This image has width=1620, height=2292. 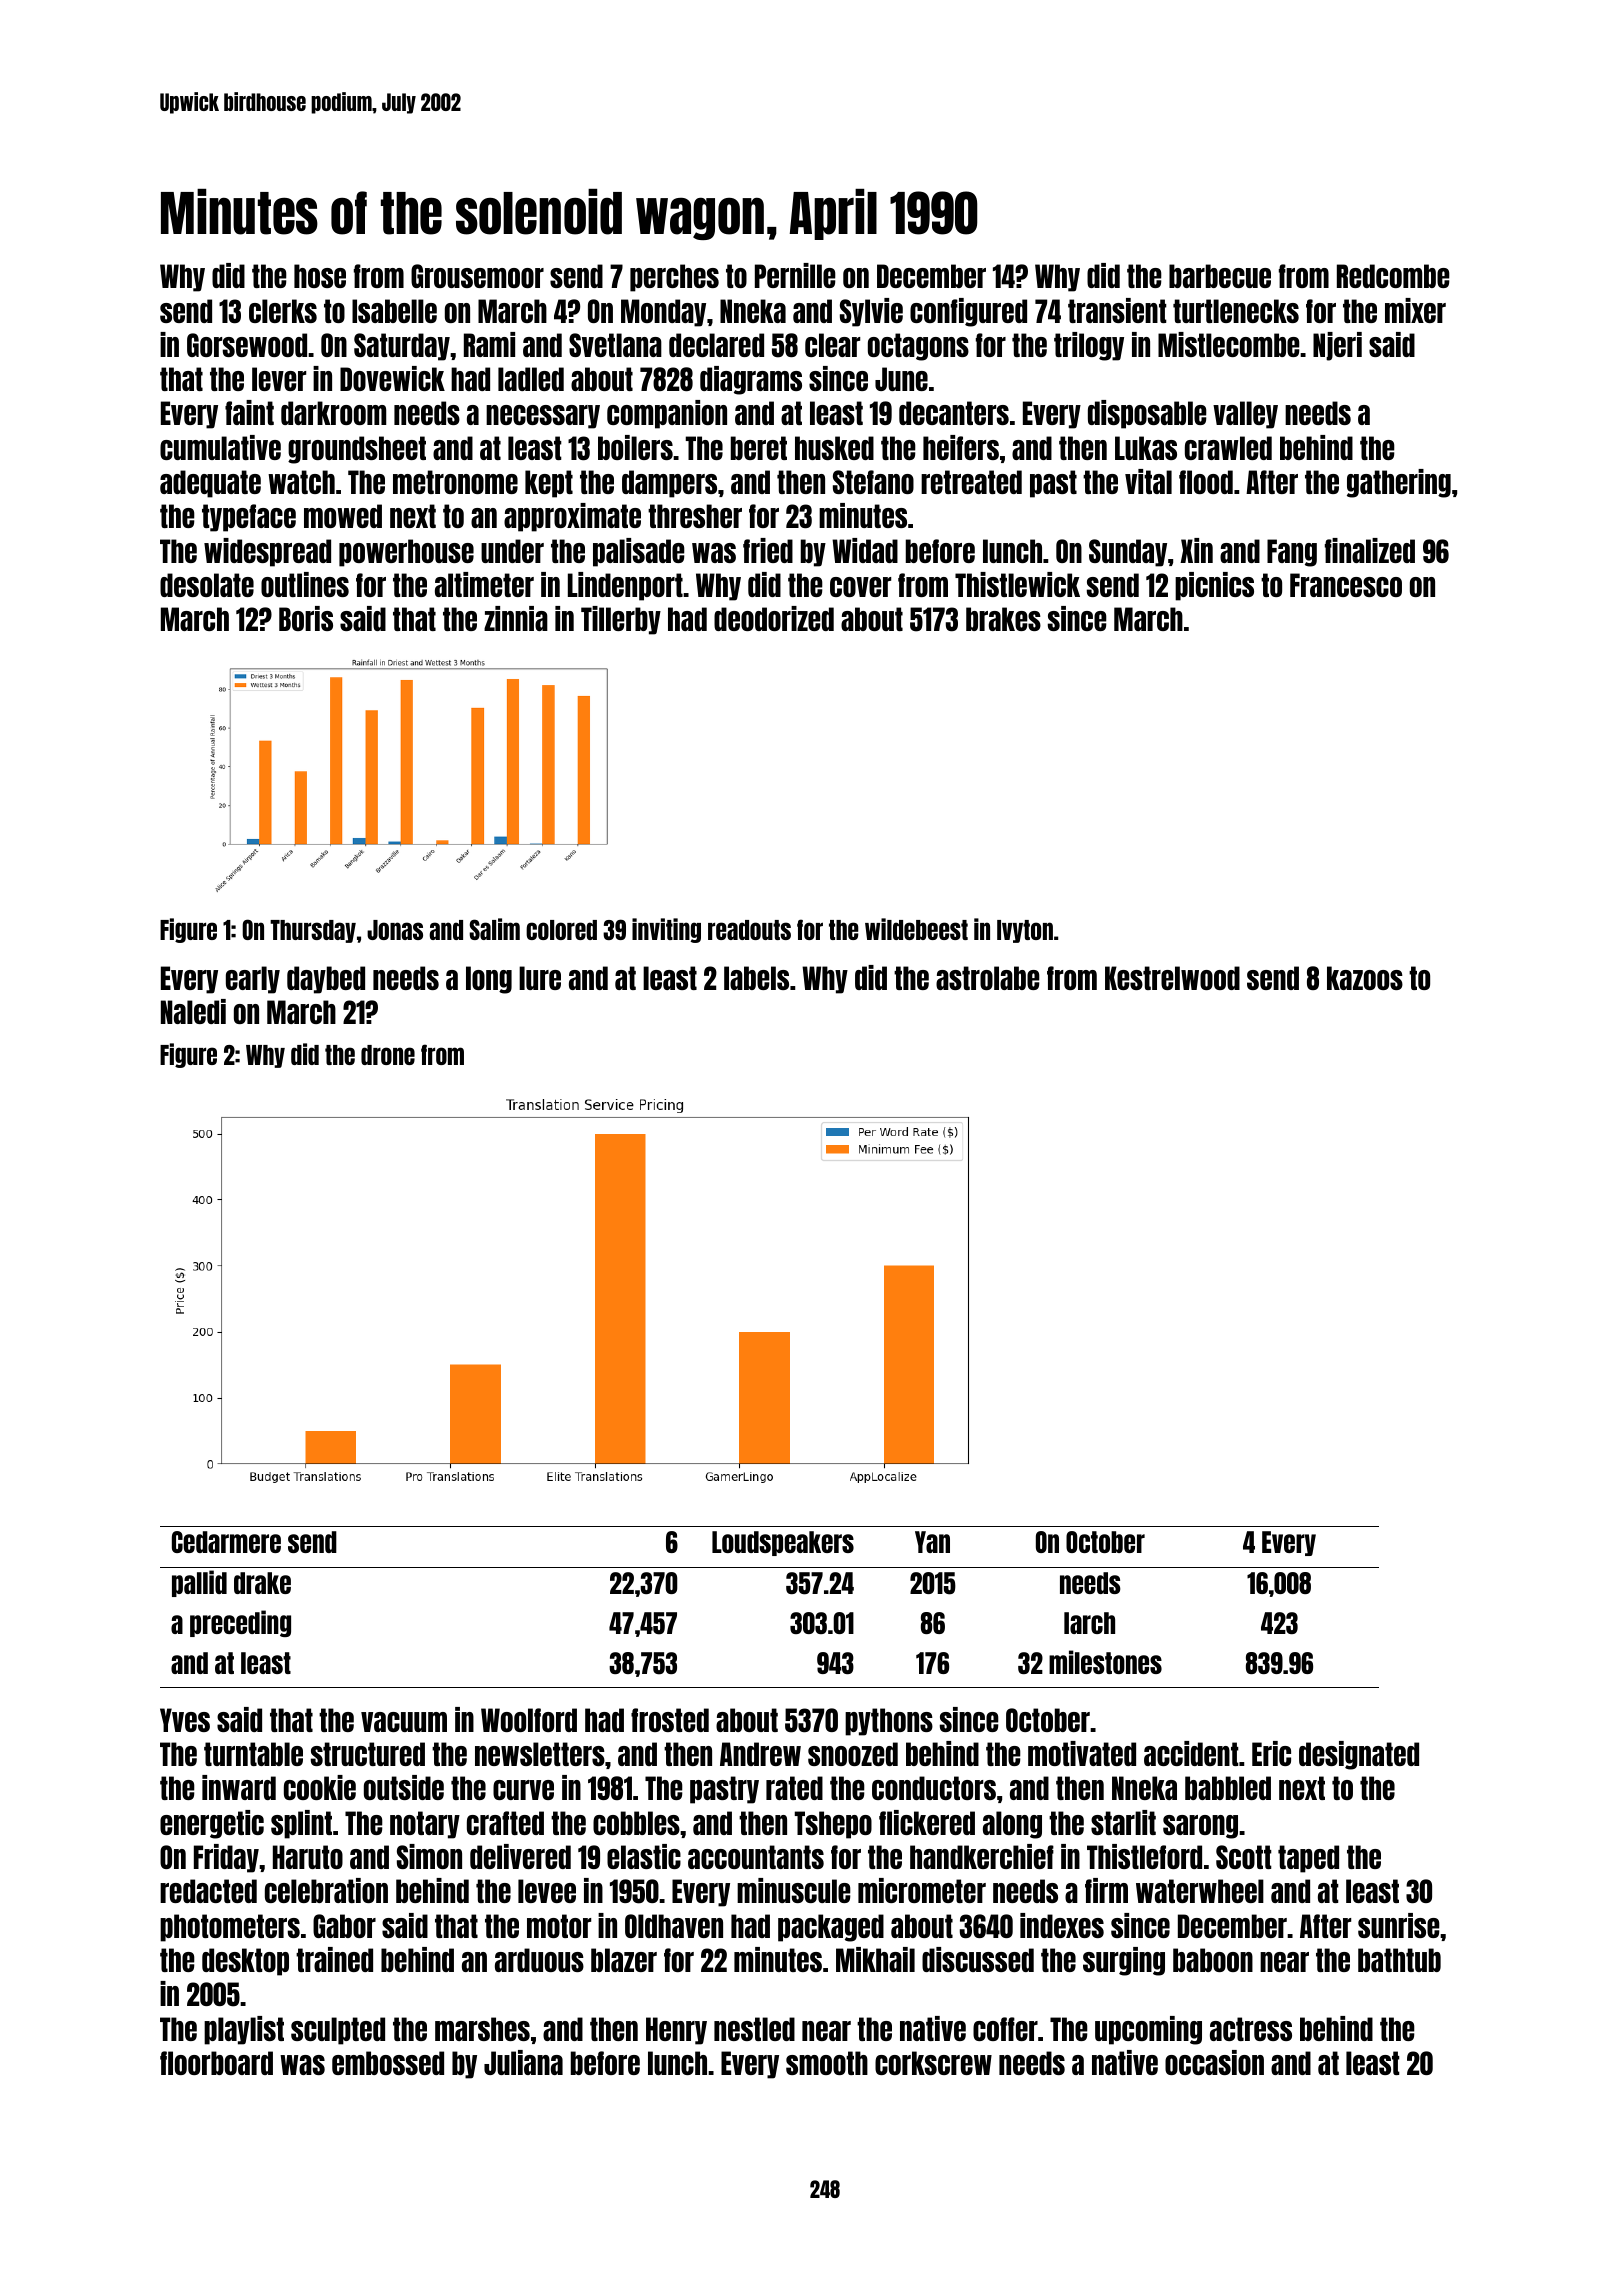 What do you see at coordinates (1365, 978) in the image?
I see `kazoos` at bounding box center [1365, 978].
